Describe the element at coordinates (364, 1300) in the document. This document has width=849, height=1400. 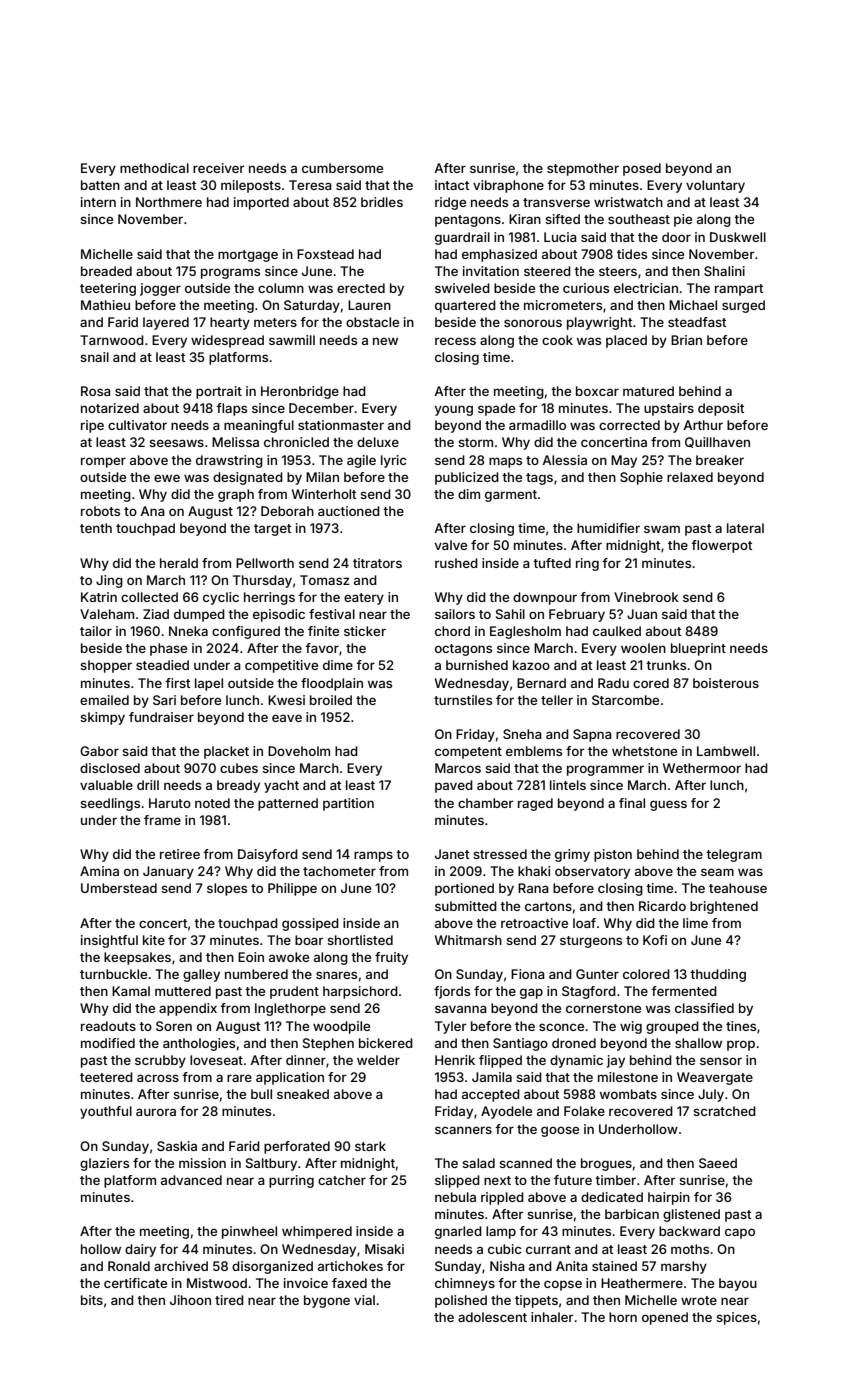
I see `vial` at that location.
